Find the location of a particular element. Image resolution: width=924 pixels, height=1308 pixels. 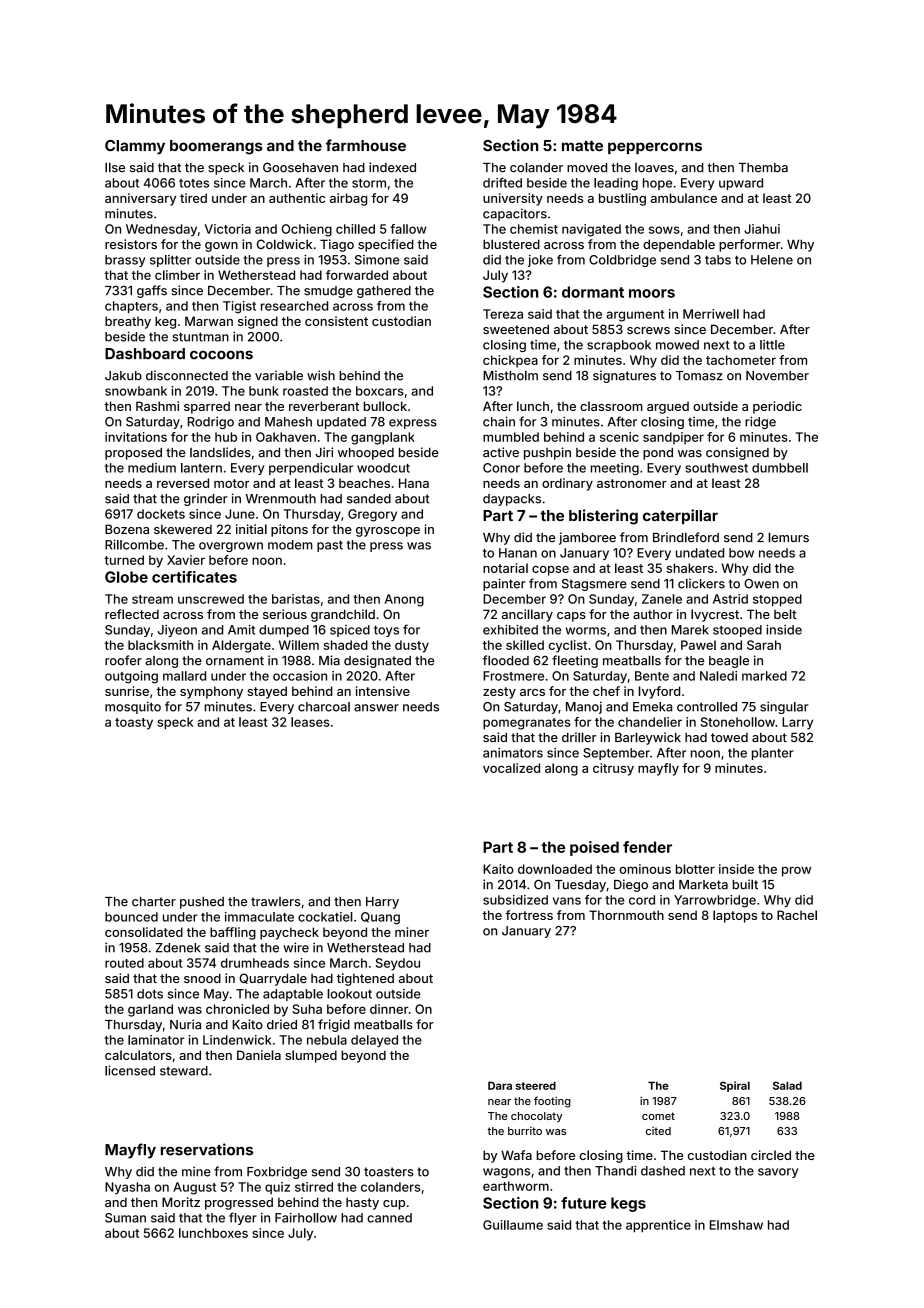

undated is located at coordinates (700, 553).
